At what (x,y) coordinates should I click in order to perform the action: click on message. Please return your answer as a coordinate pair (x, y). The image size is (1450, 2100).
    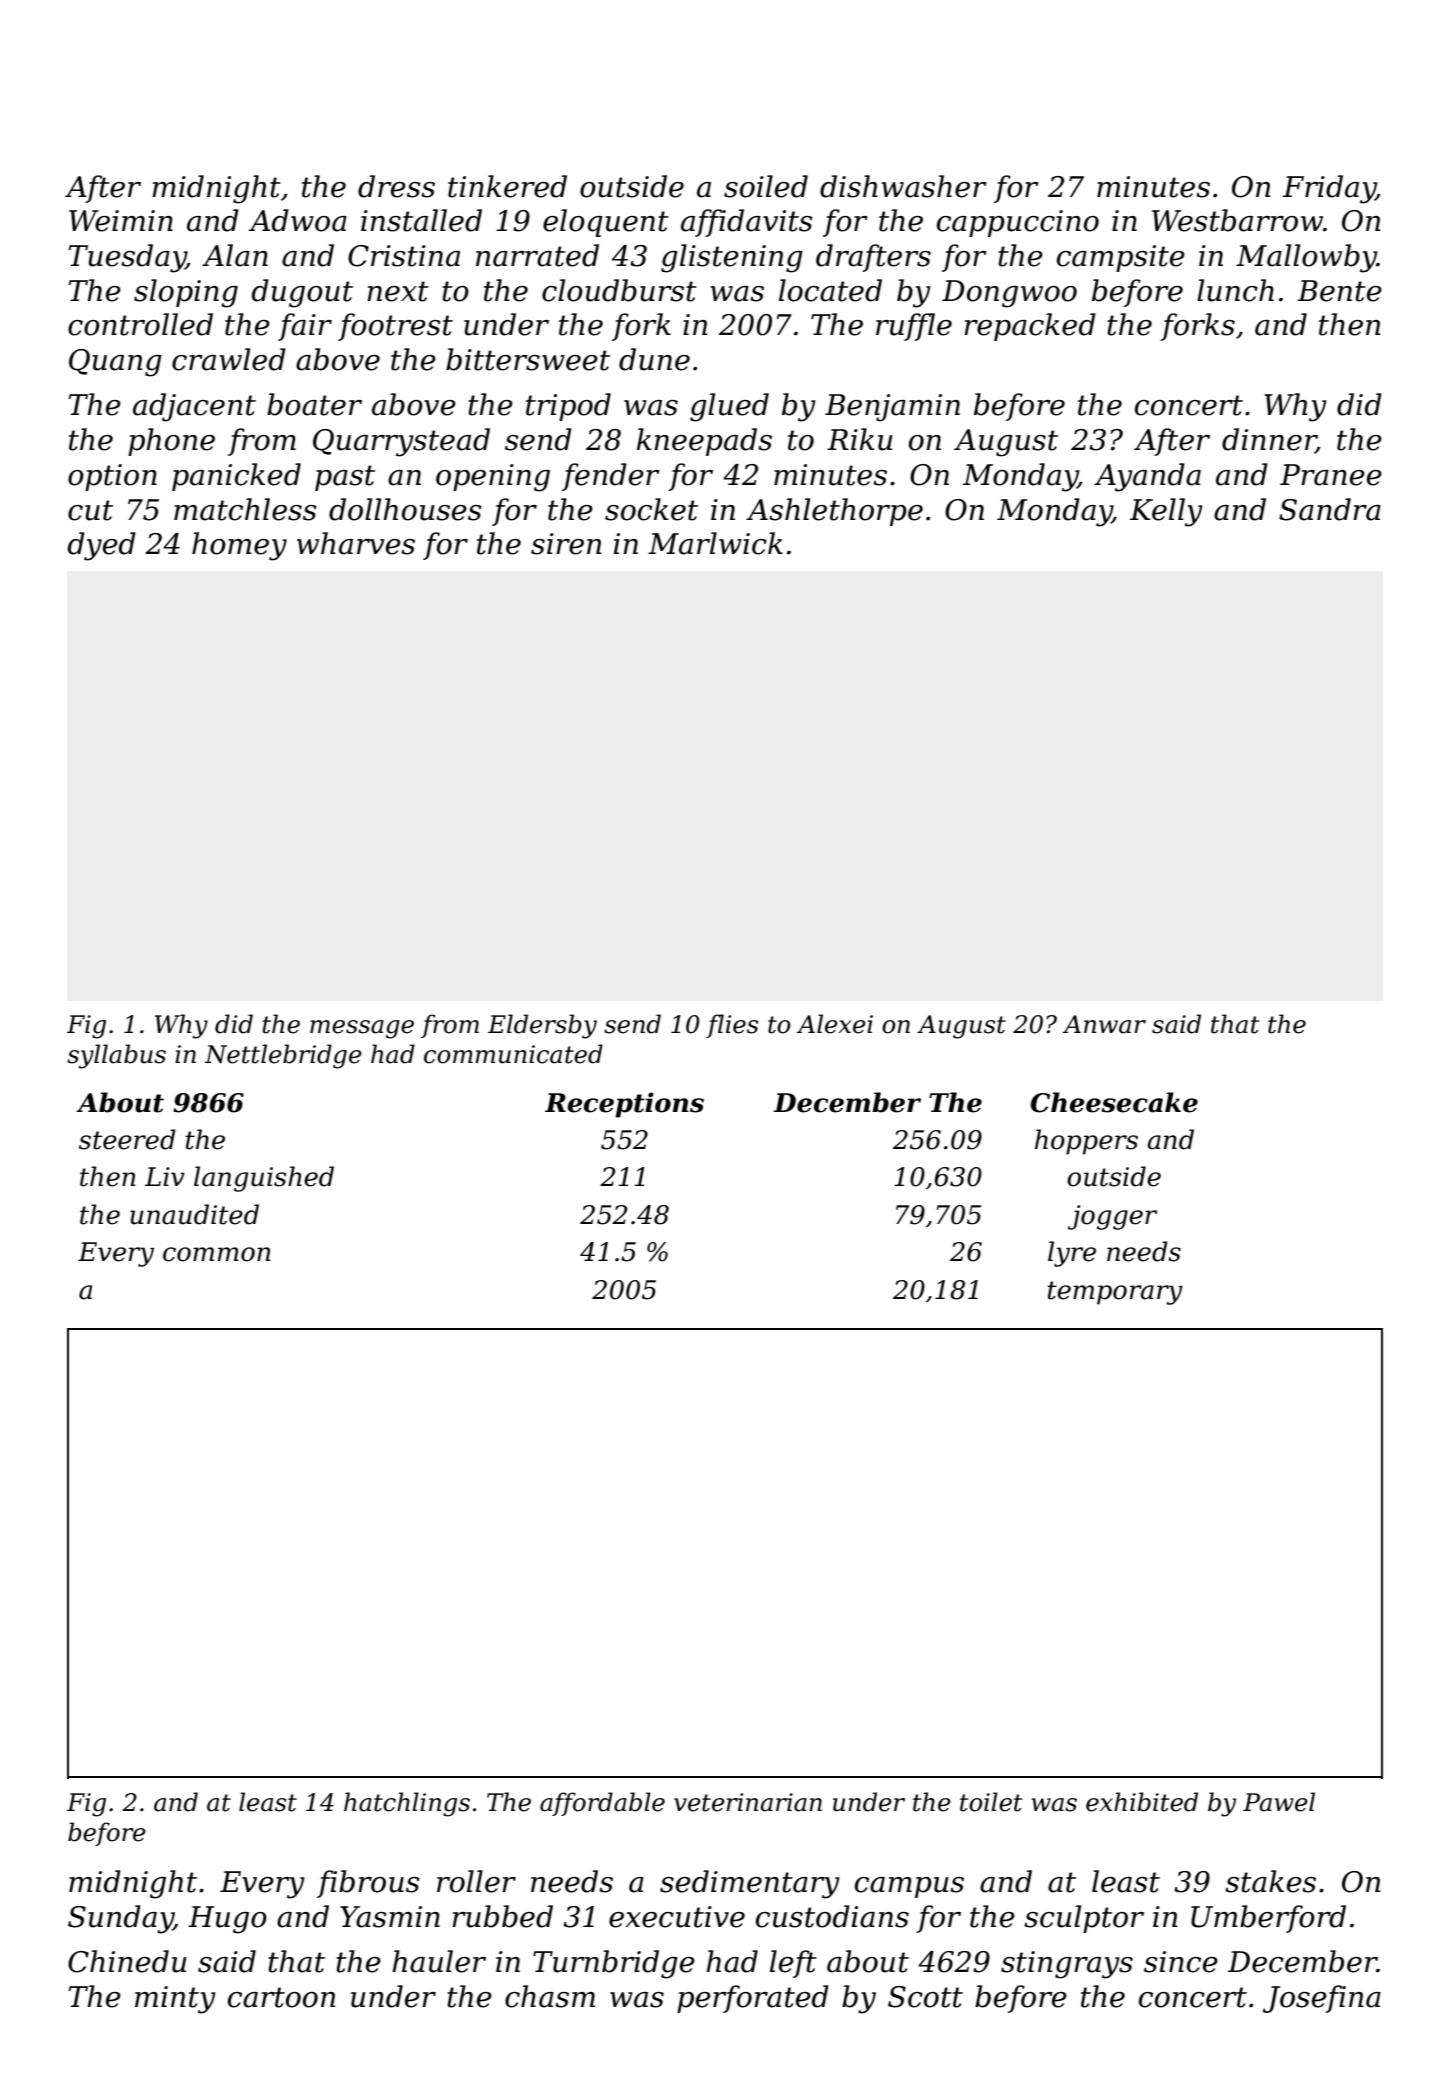
    Looking at the image, I should click on (362, 1029).
